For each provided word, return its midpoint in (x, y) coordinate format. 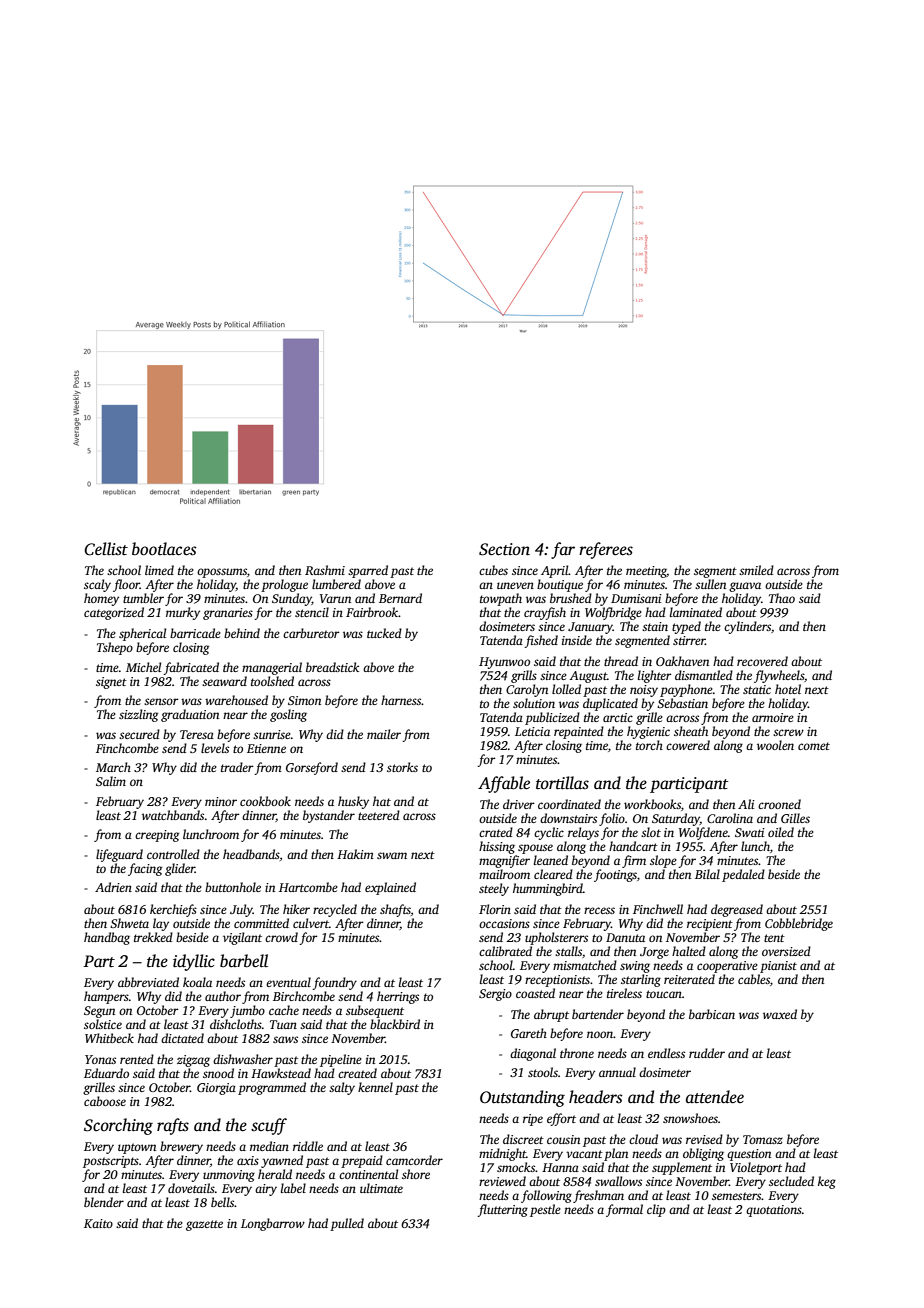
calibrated (505, 951)
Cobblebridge (799, 924)
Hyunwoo (504, 663)
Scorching (118, 1126)
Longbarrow (273, 1224)
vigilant (242, 938)
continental (368, 1174)
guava (745, 587)
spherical (142, 634)
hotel (788, 689)
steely (494, 889)
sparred (368, 571)
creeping (157, 836)
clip (656, 1210)
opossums (222, 573)
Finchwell (658, 909)
